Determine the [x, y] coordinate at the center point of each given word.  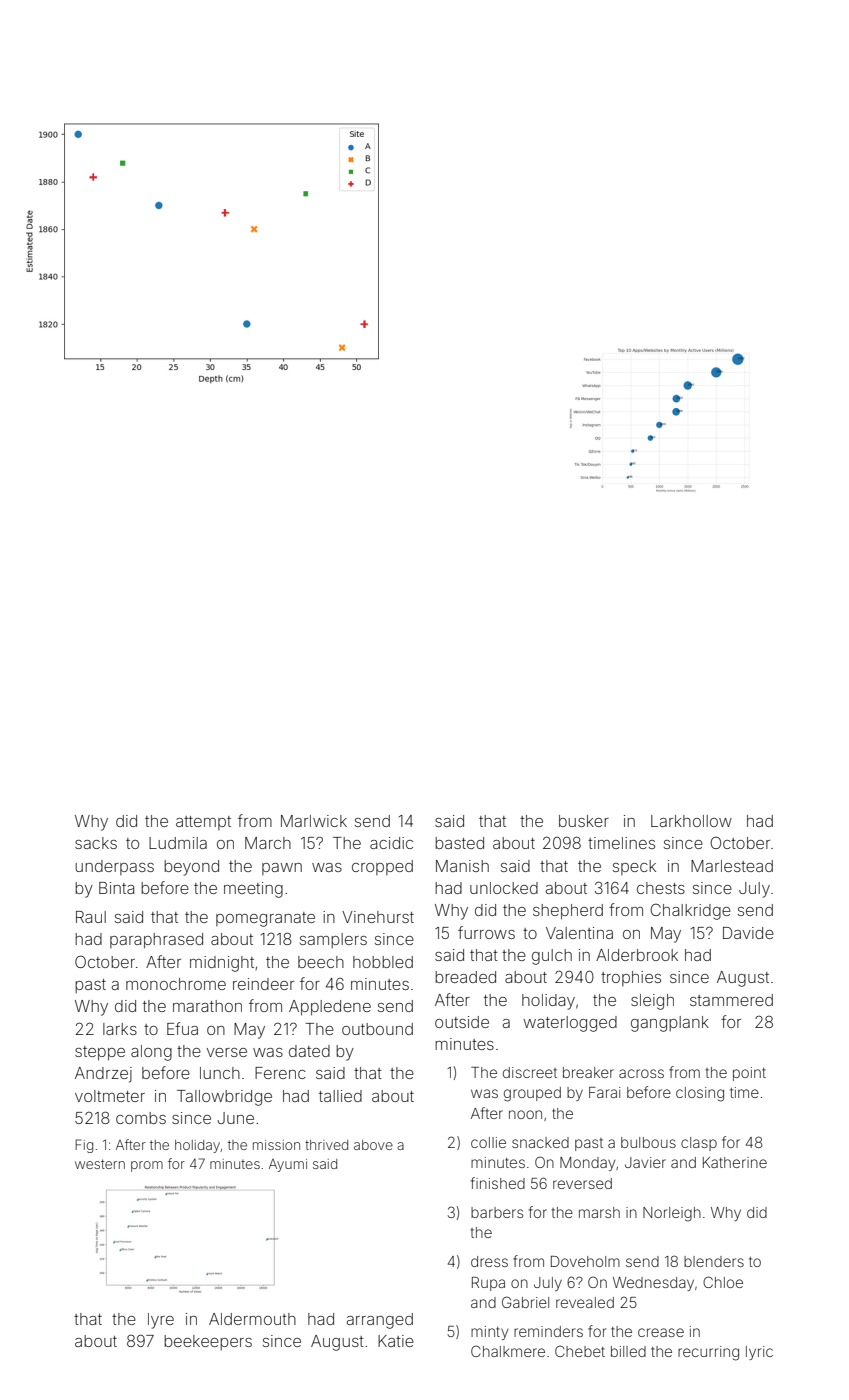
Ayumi [288, 1165]
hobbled [383, 962]
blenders [714, 1261]
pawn [282, 869]
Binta [116, 888]
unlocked [504, 888]
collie [488, 1142]
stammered [731, 1000]
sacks [96, 843]
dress [489, 1261]
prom [147, 1166]
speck [634, 867]
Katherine [735, 1162]
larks [120, 1029]
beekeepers [208, 1342]
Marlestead [732, 866]
